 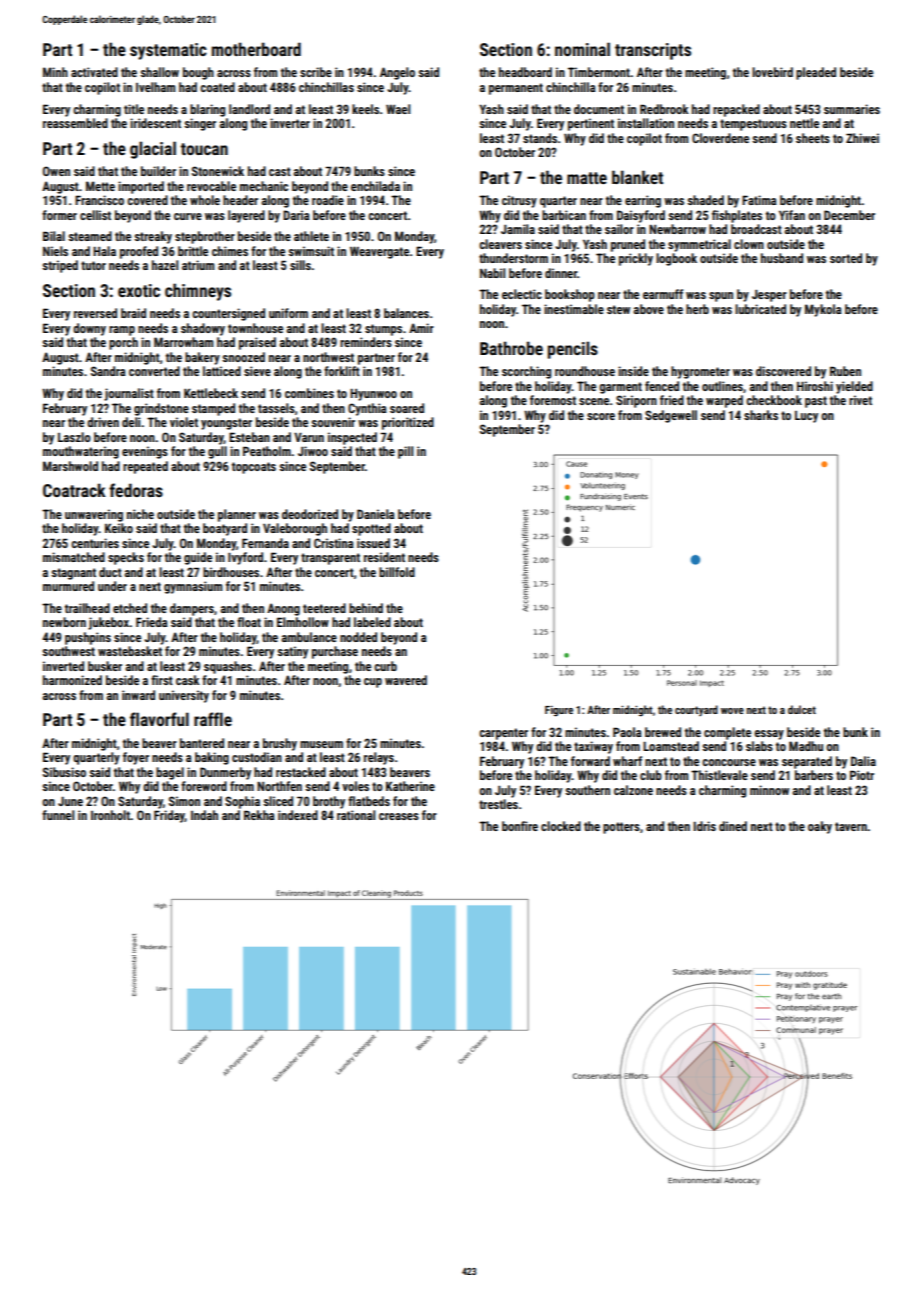 I want to click on wavered, so click(x=406, y=680).
